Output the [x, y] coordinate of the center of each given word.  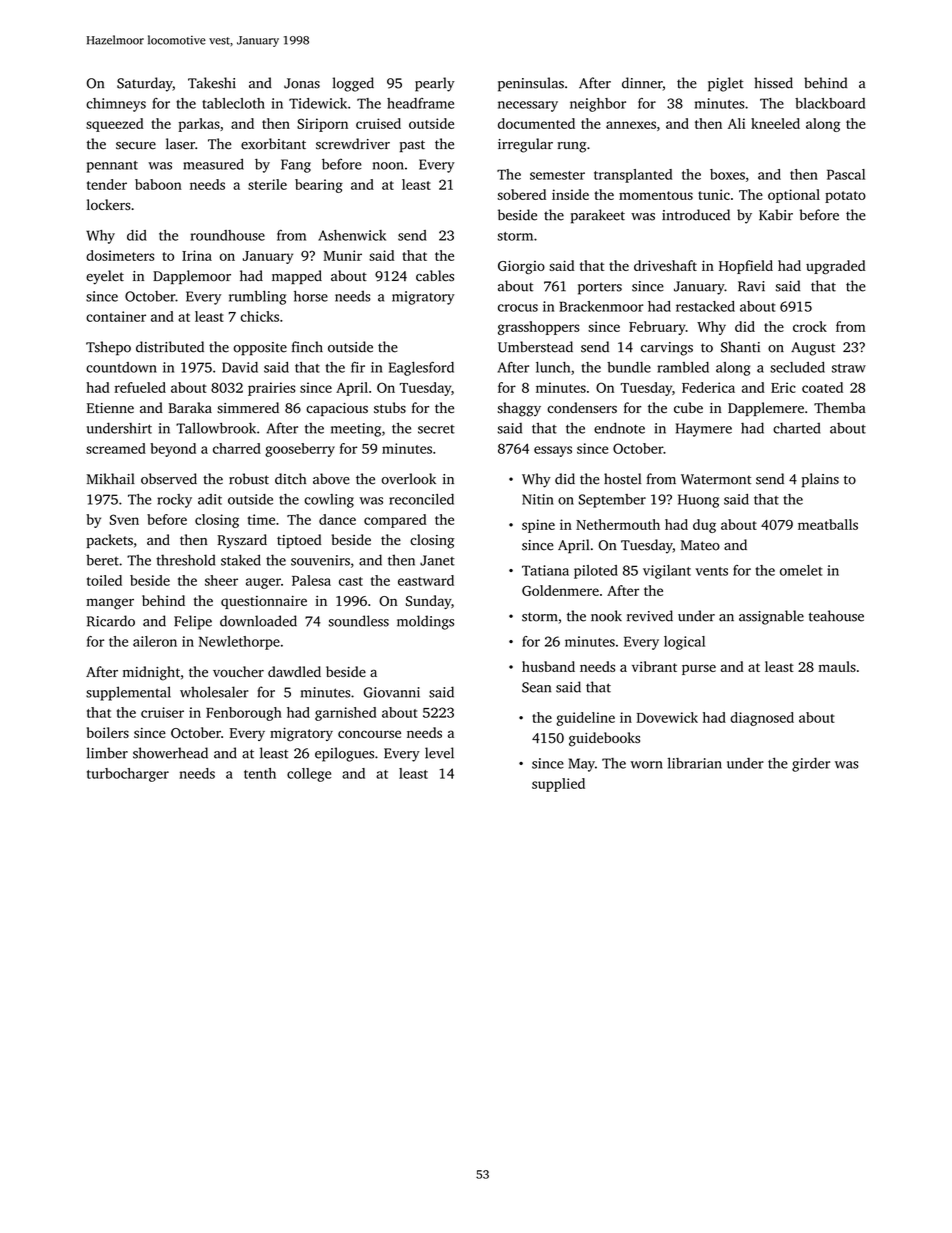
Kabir [776, 215]
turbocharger [128, 775]
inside [570, 194]
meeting [356, 430]
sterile [267, 184]
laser [180, 144]
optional [794, 196]
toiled [104, 580]
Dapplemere [766, 409]
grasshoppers [539, 328]
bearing [319, 186]
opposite [260, 349]
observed [169, 479]
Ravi [751, 286]
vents [711, 571]
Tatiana [545, 570]
